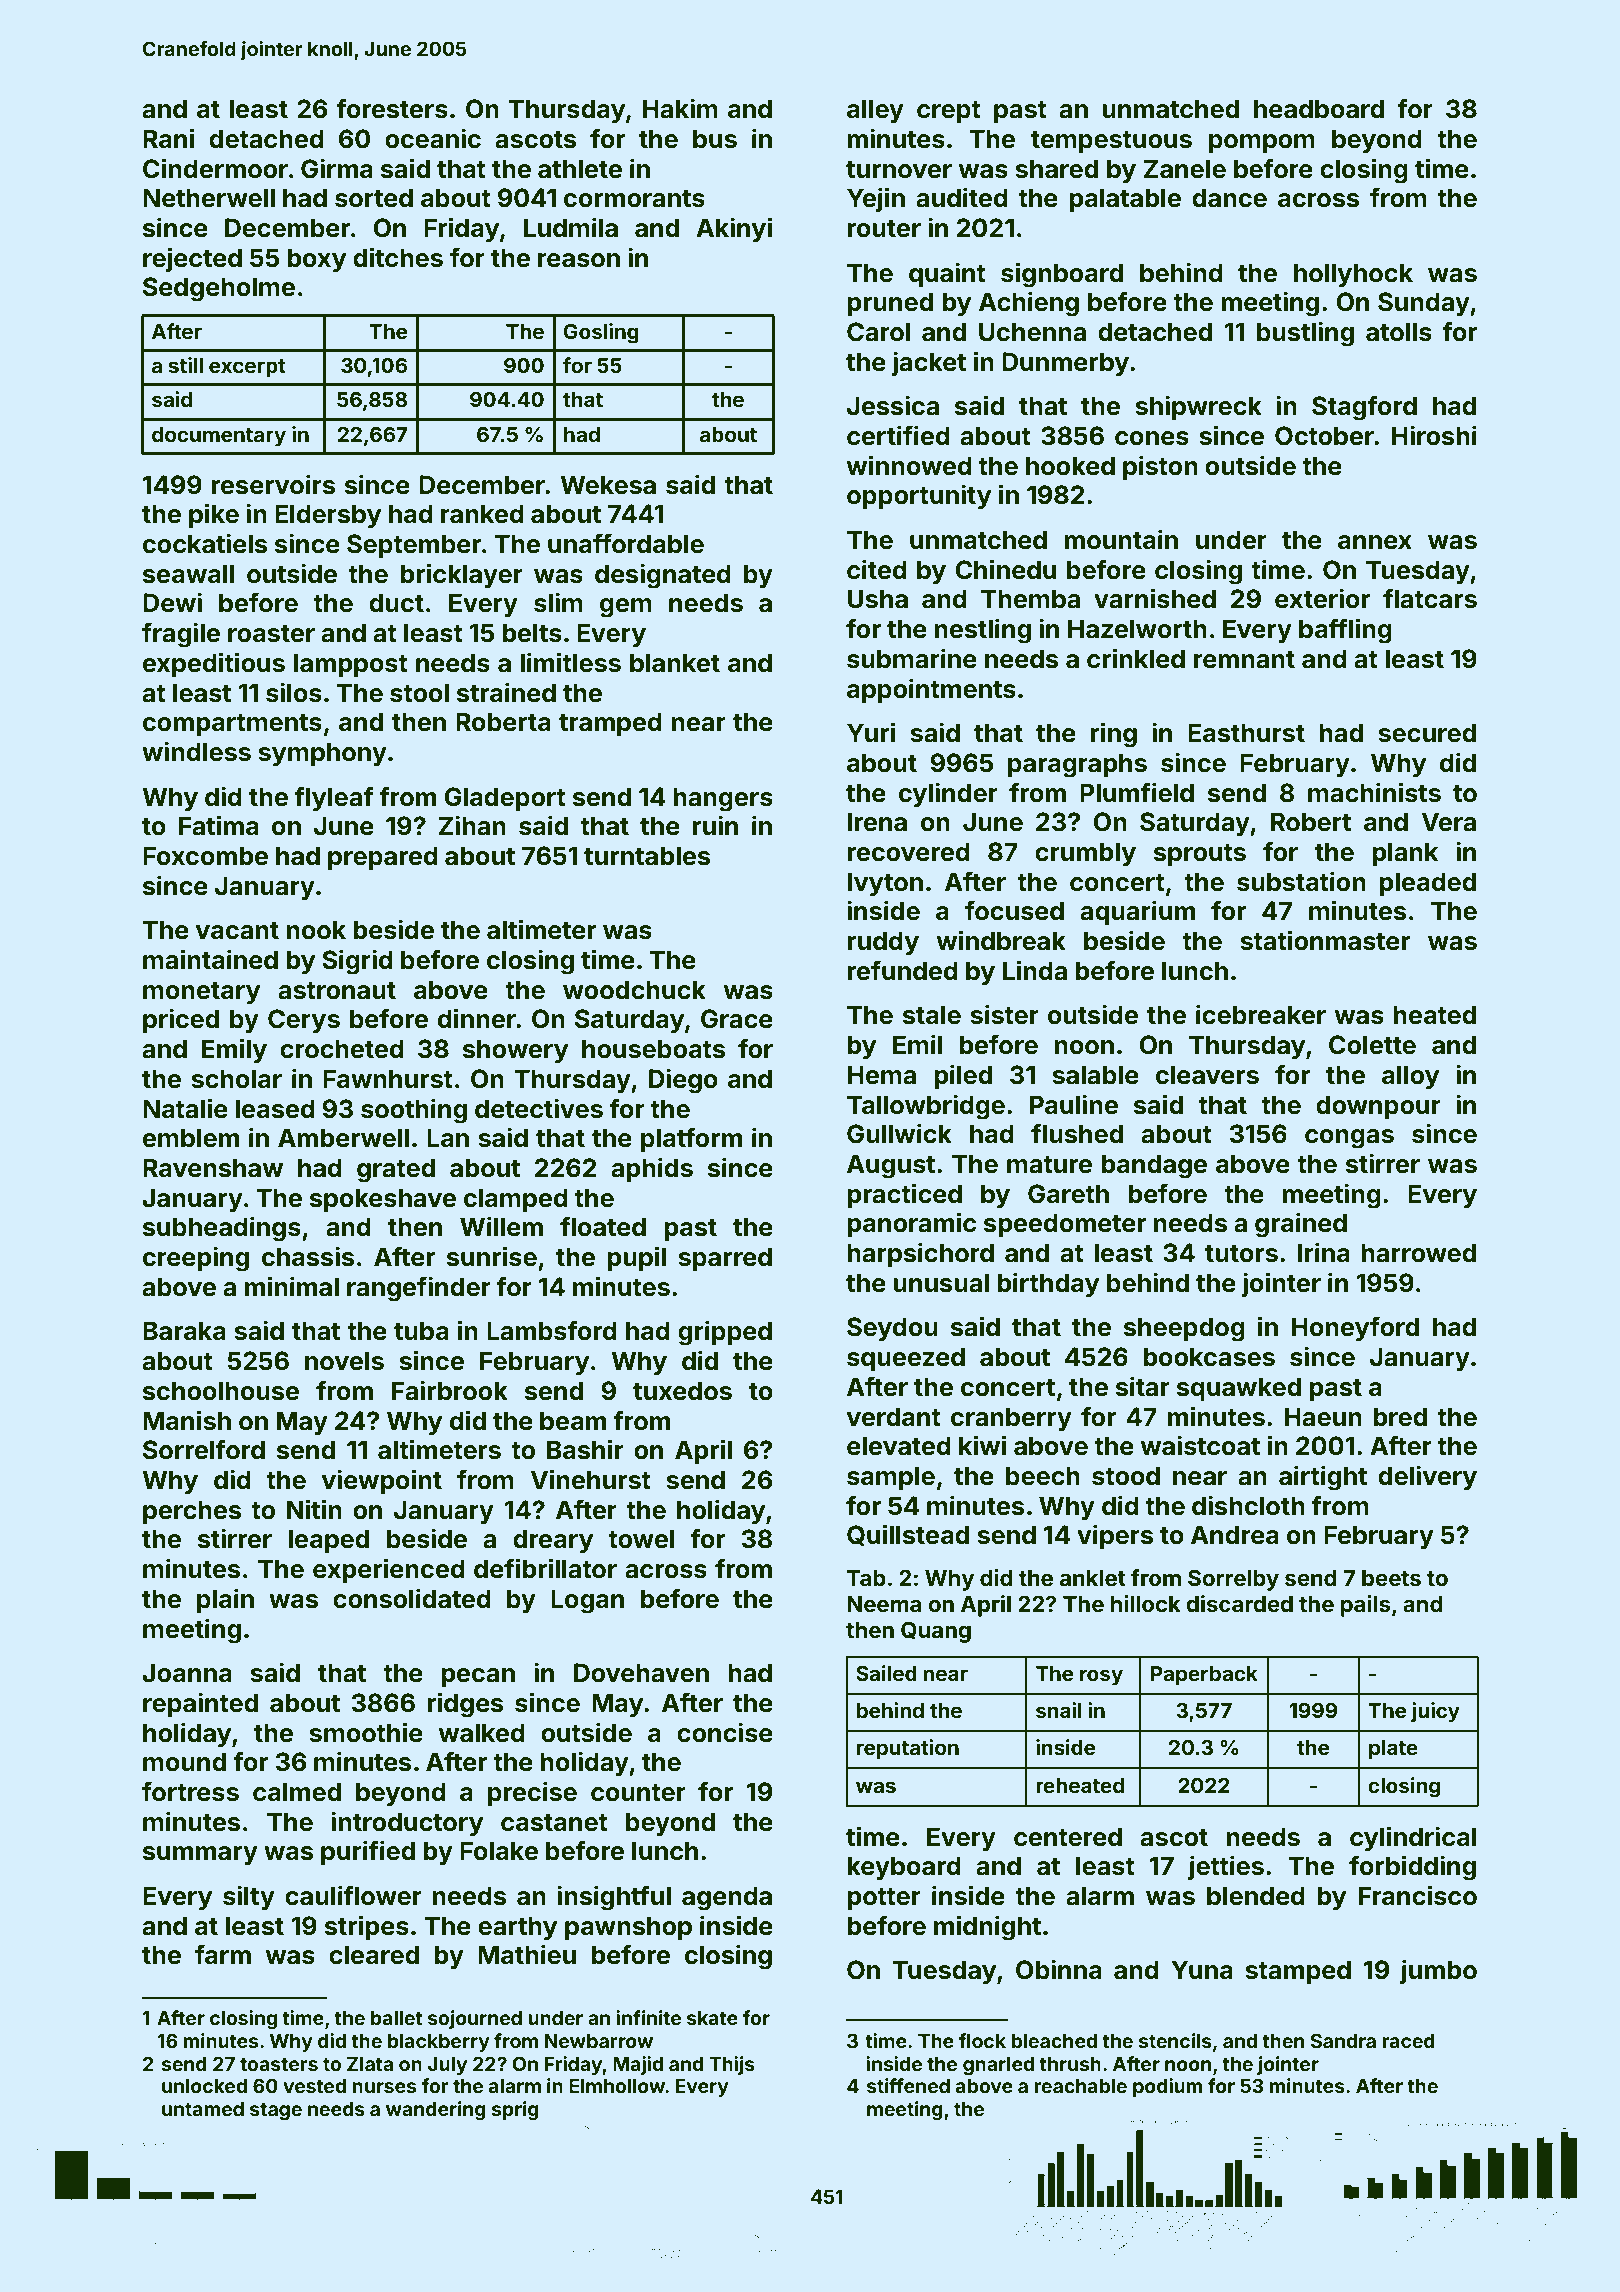  What do you see at coordinates (675, 663) in the screenshot?
I see `blanket` at bounding box center [675, 663].
